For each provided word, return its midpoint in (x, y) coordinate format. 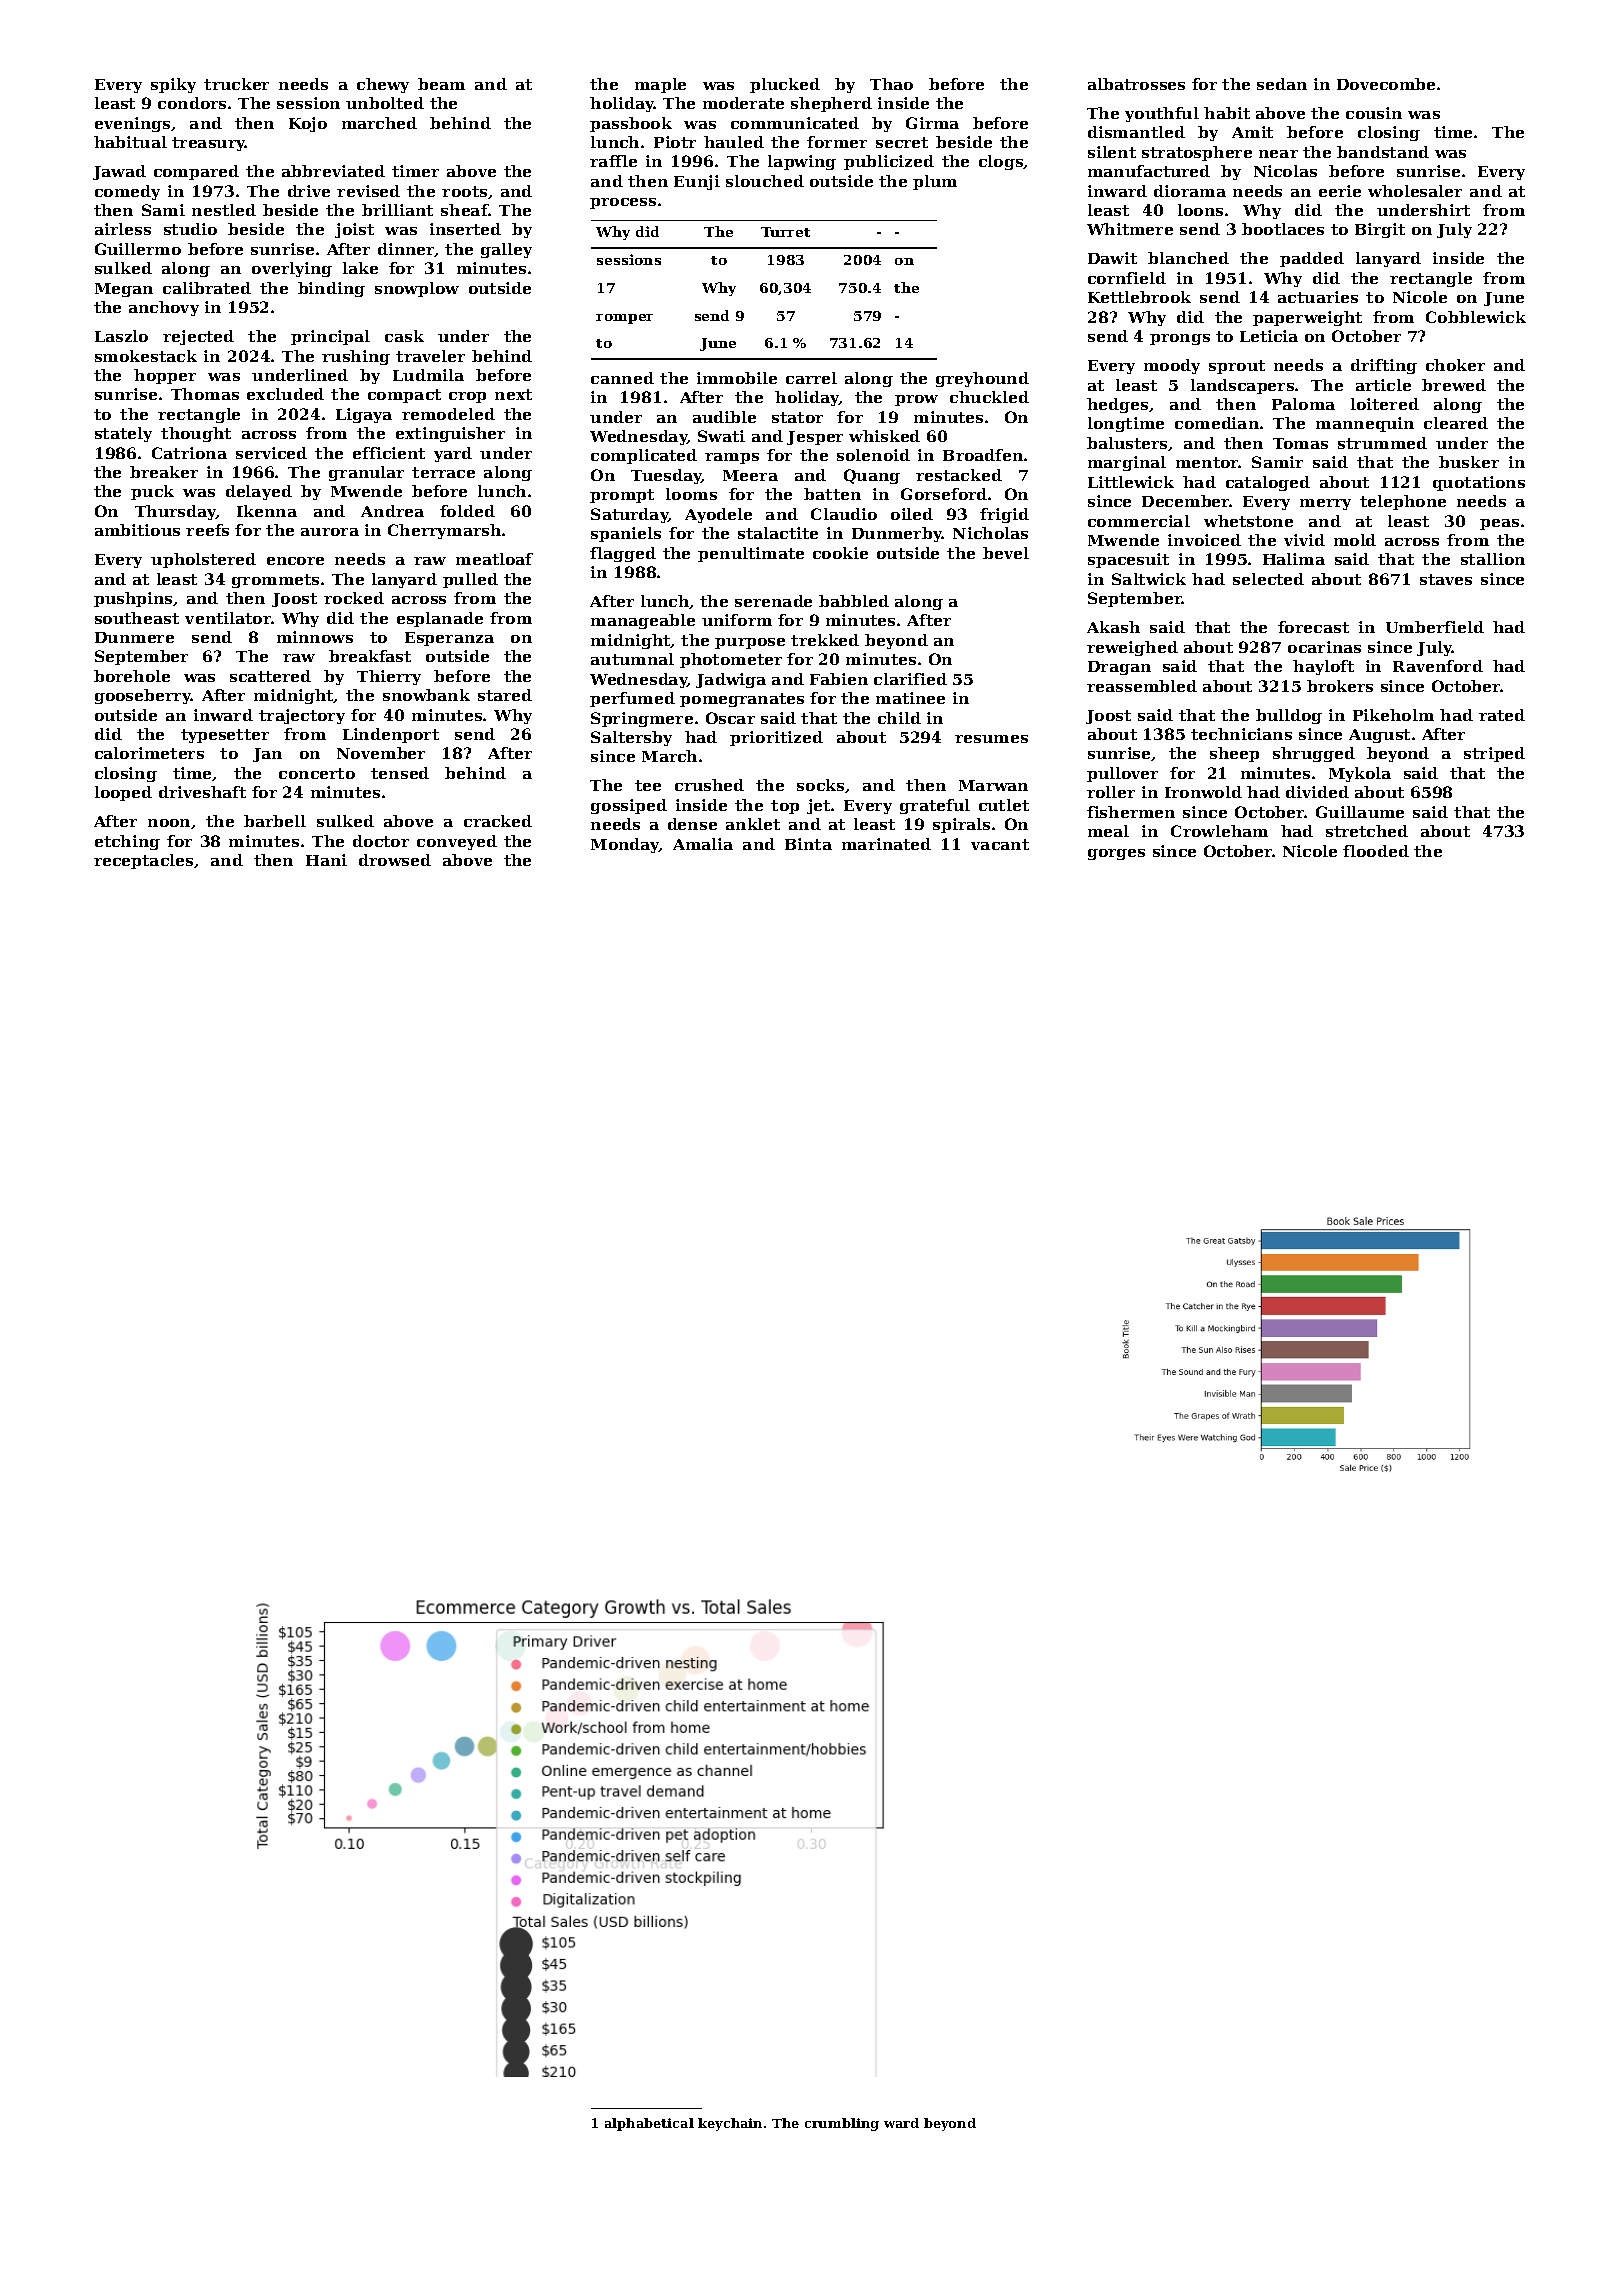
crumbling (842, 2124)
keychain (730, 2124)
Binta (808, 844)
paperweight (1307, 318)
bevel (1006, 553)
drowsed (395, 860)
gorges (1116, 854)
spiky (173, 85)
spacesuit (1128, 560)
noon (169, 823)
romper (624, 319)
